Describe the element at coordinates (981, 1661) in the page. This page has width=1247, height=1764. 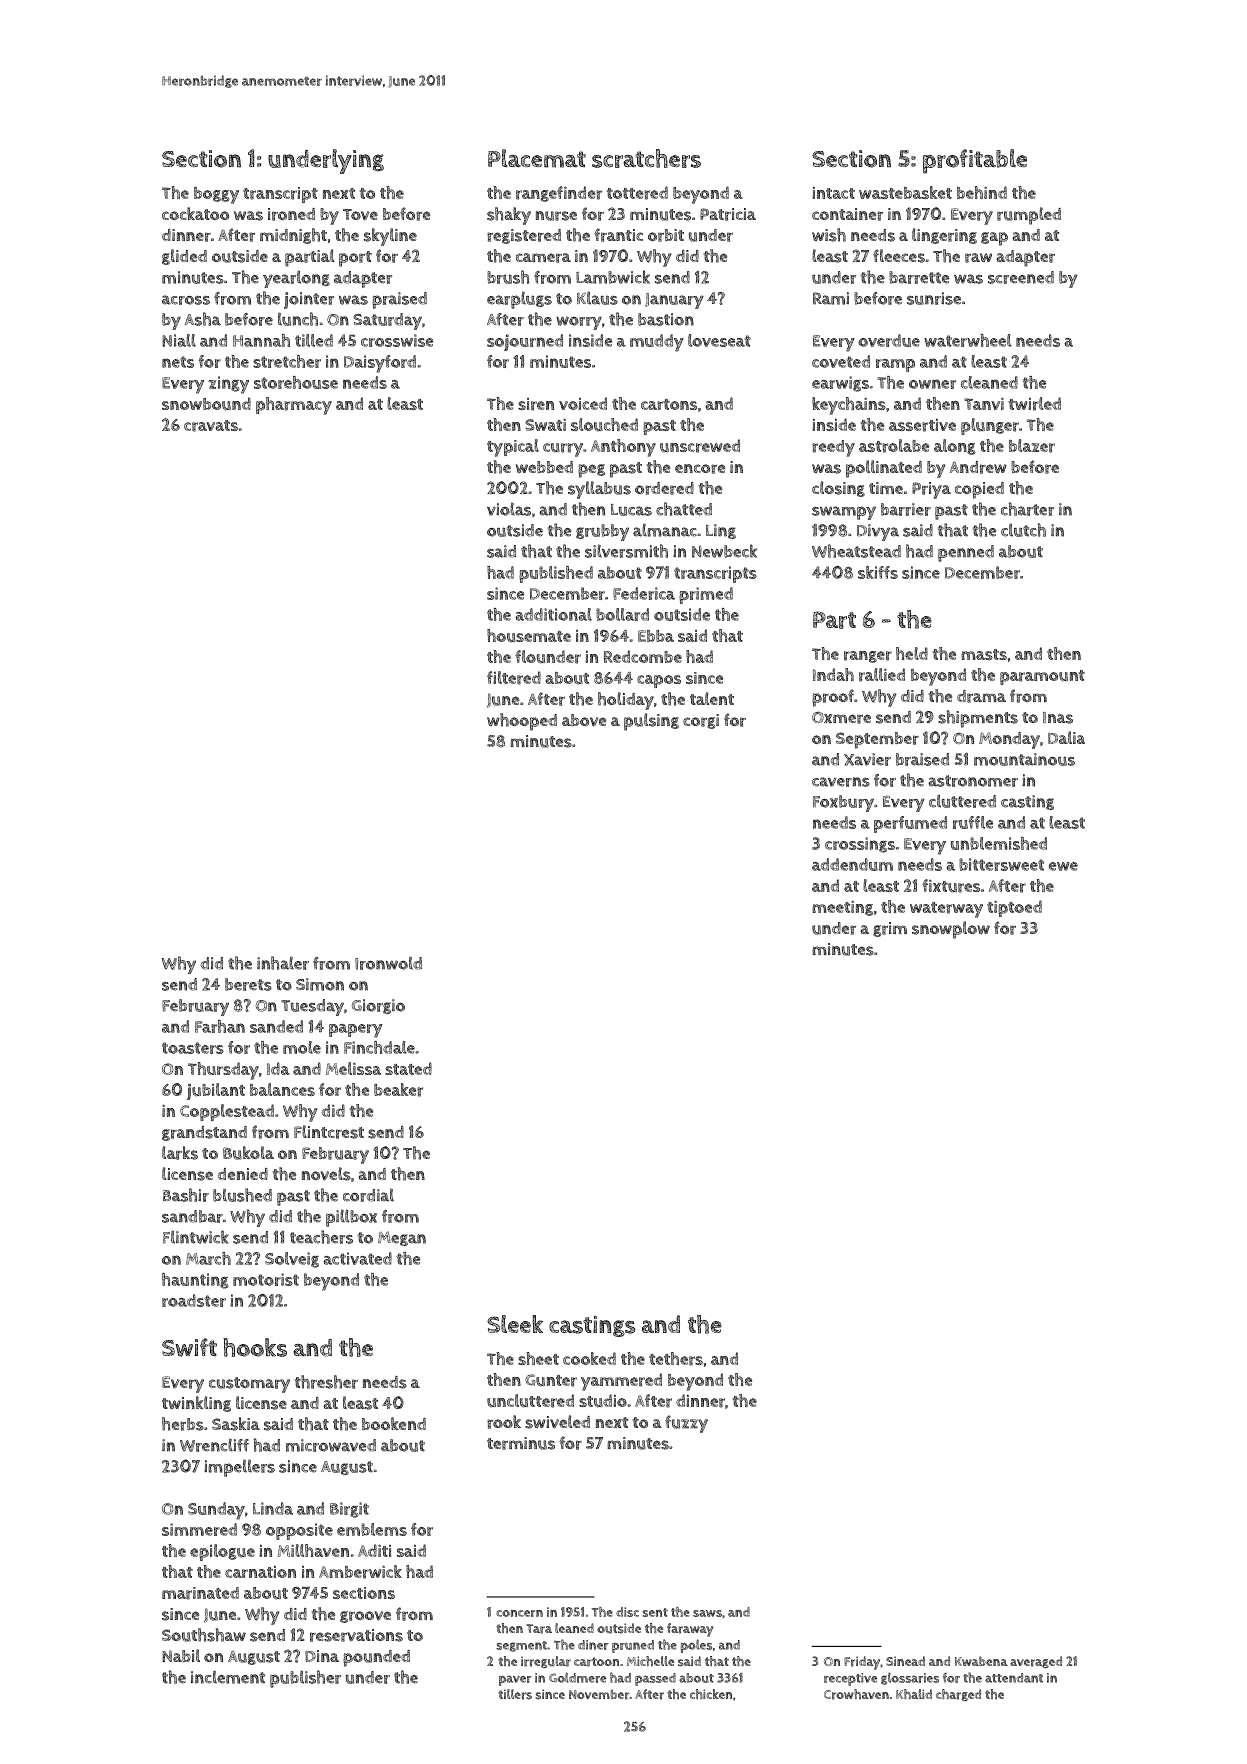
I see `Kwabena` at that location.
